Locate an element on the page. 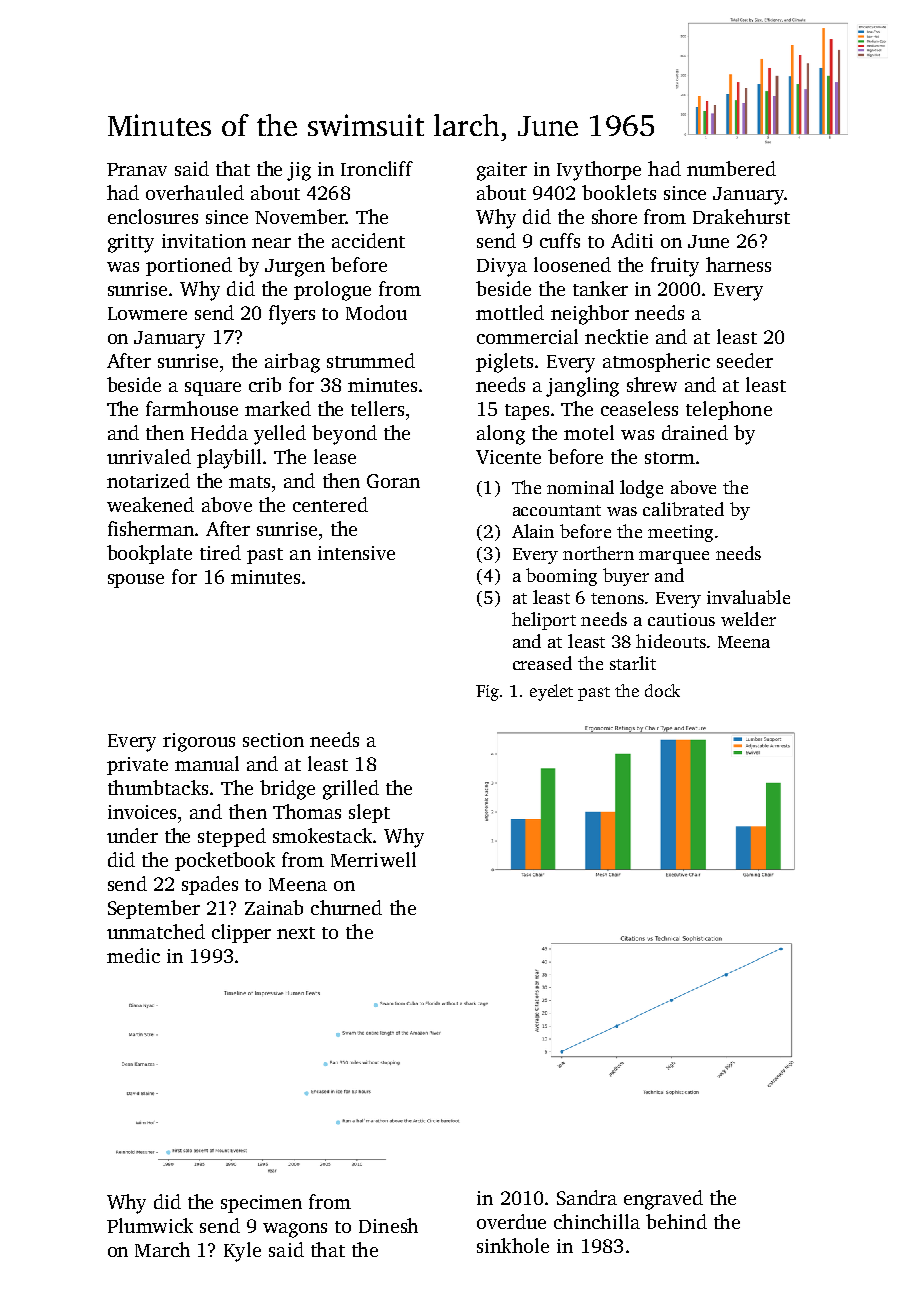  Merriwell is located at coordinates (373, 859).
